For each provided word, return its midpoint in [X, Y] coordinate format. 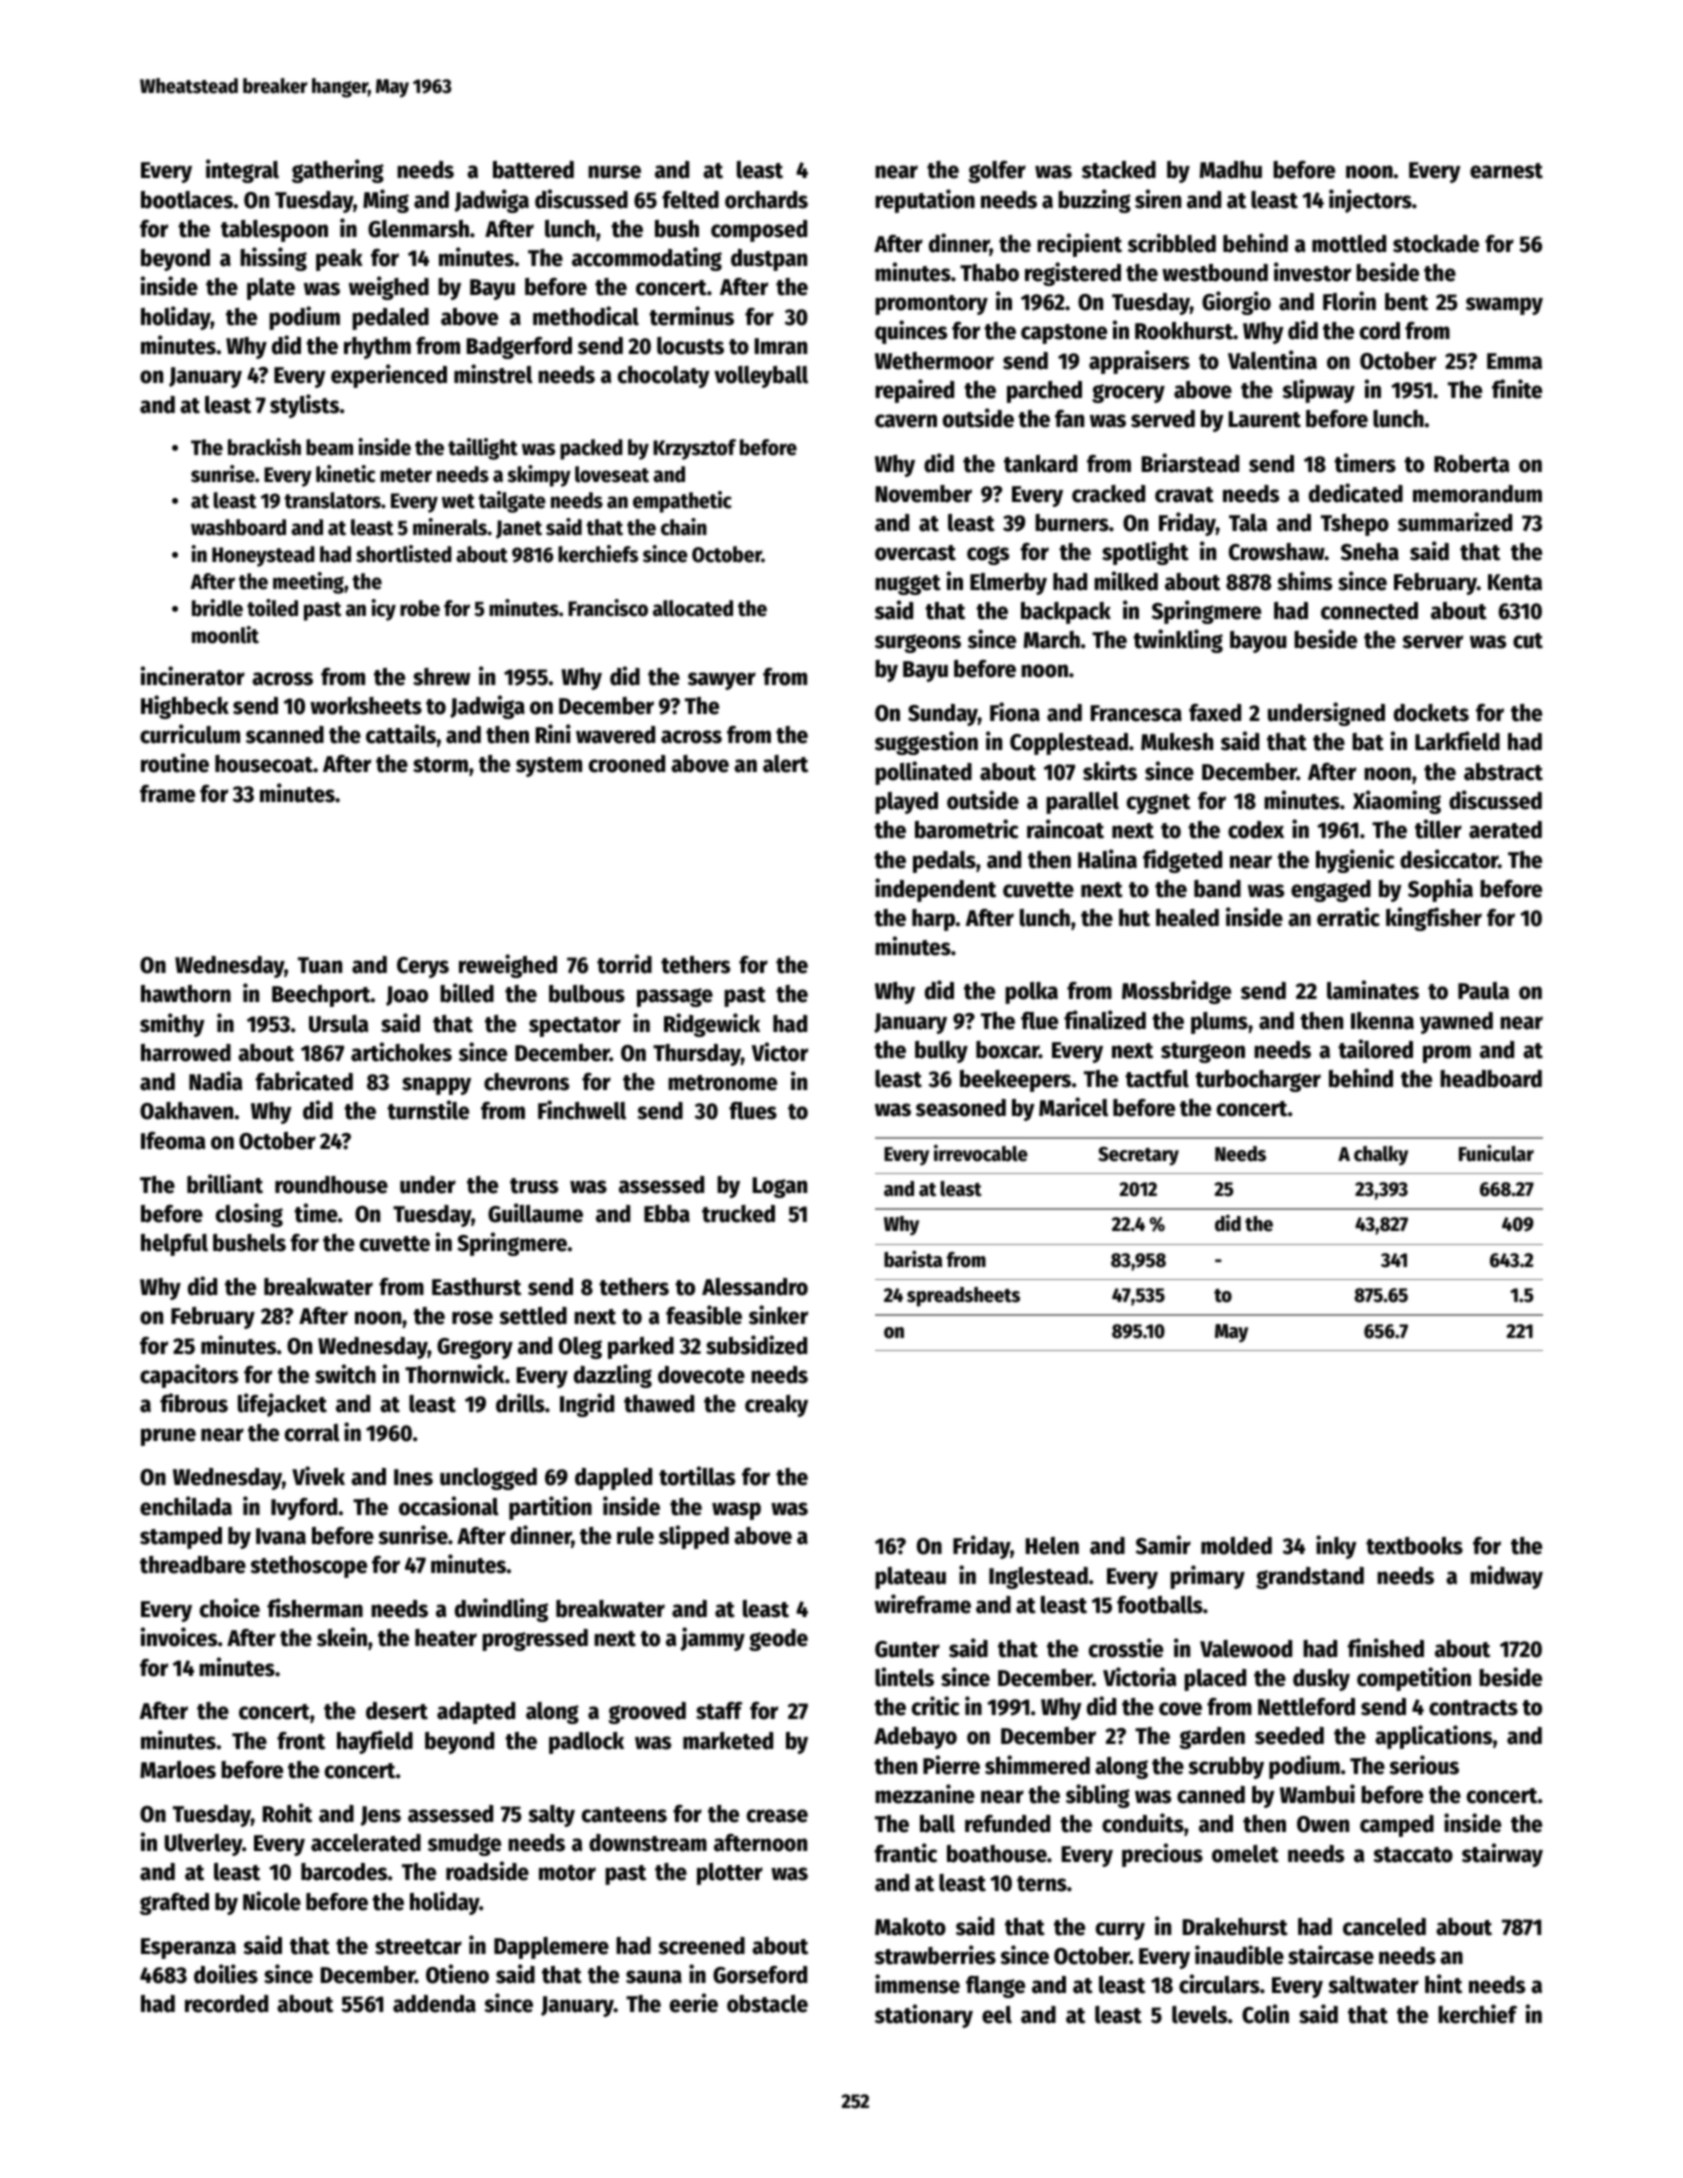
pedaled [390, 319]
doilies [226, 1974]
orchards [766, 200]
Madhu [1231, 170]
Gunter [907, 1649]
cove [1180, 1709]
